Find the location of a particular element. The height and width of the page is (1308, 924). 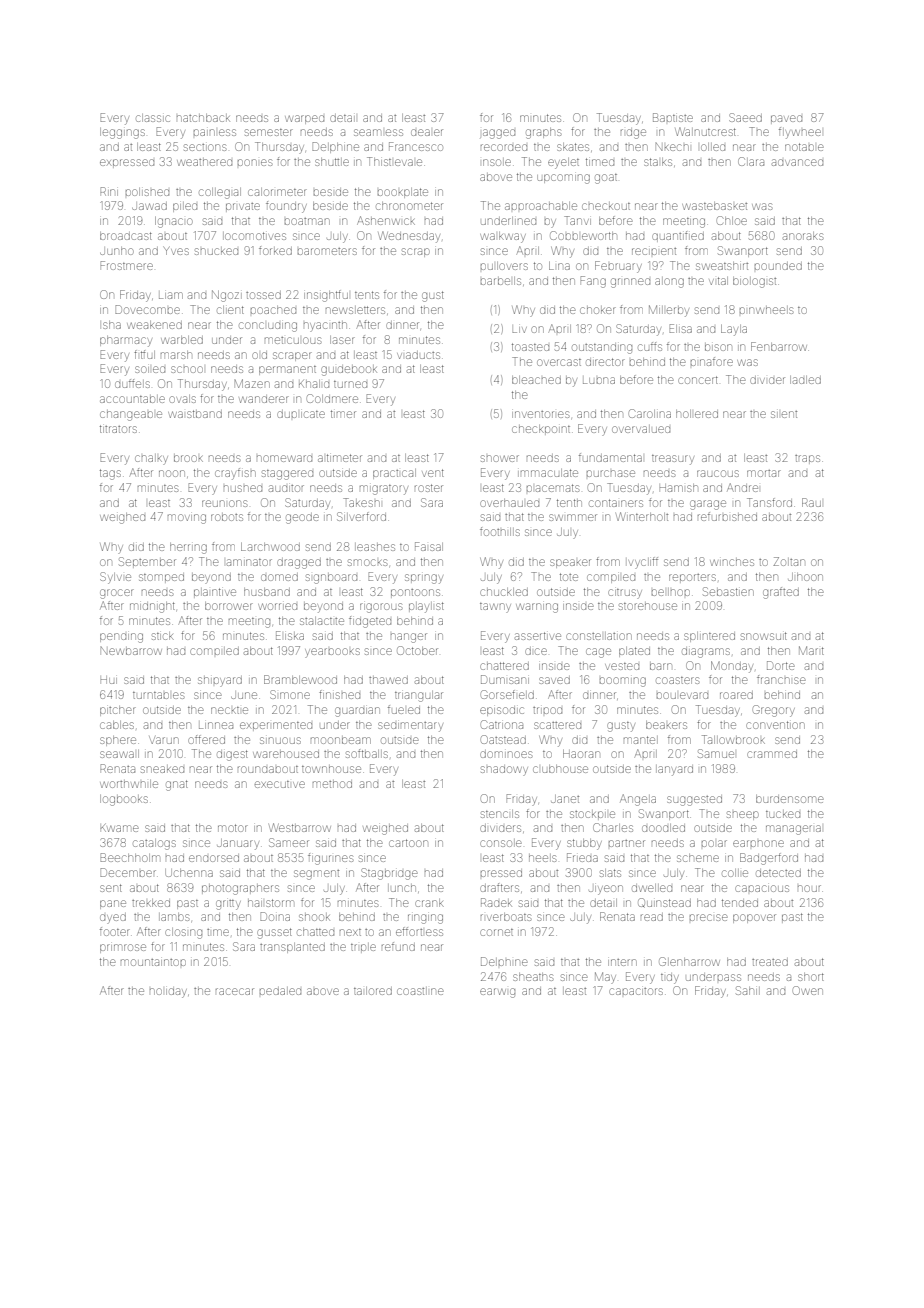

thawed is located at coordinates (388, 680).
